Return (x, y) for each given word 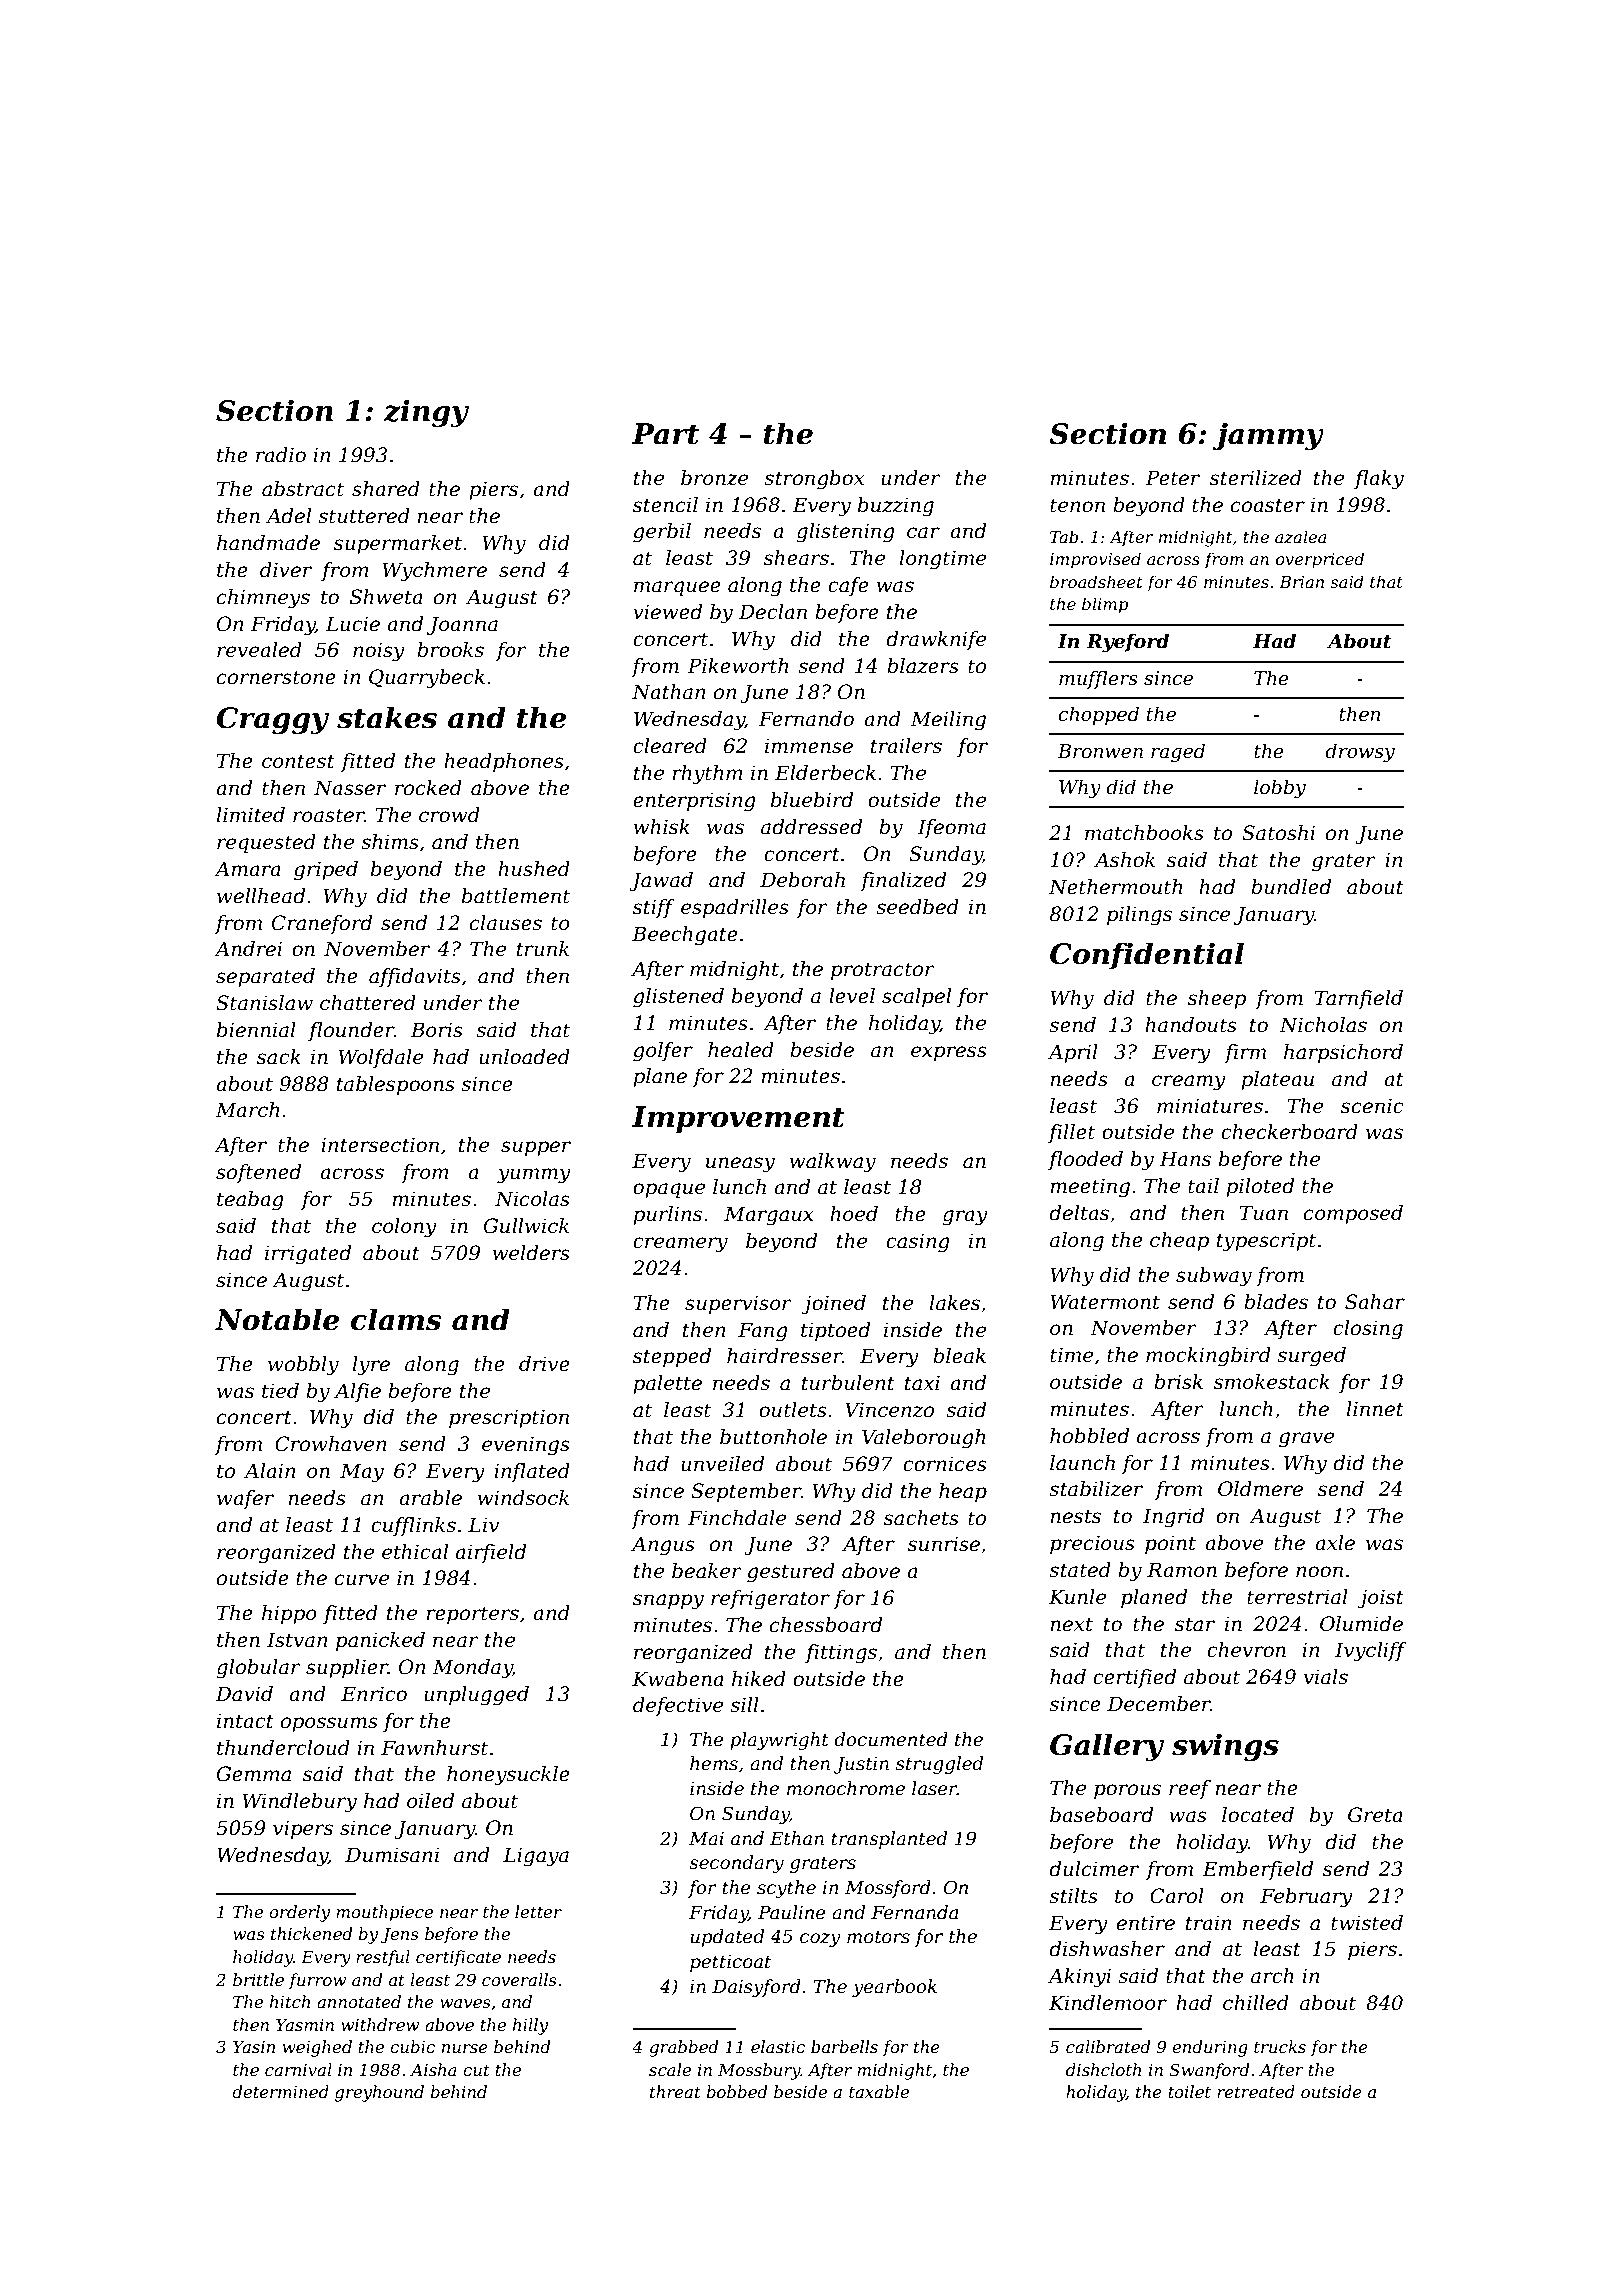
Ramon (1182, 1570)
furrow (317, 1981)
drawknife (936, 640)
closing (1368, 1330)
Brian (1301, 582)
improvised (1095, 560)
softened (258, 1173)
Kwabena (678, 1679)
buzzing (896, 507)
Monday (472, 1669)
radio (281, 455)
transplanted (889, 1840)
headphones (504, 762)
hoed (854, 1214)
